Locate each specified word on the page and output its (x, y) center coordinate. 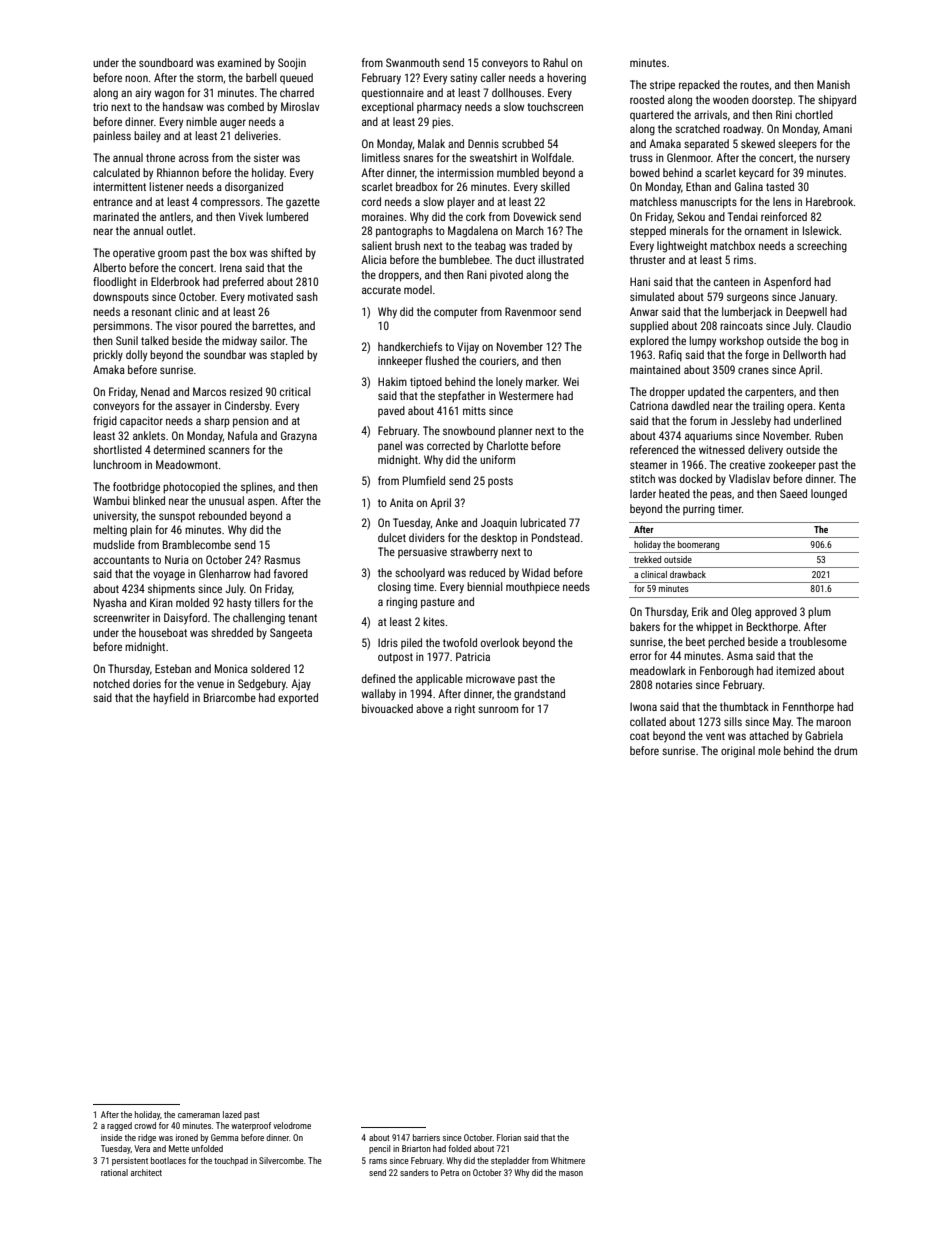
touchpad (231, 1161)
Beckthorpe (772, 628)
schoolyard (420, 574)
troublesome (818, 641)
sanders (414, 1172)
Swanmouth (413, 62)
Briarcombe (230, 697)
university (115, 516)
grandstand (539, 695)
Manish (833, 84)
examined (239, 62)
